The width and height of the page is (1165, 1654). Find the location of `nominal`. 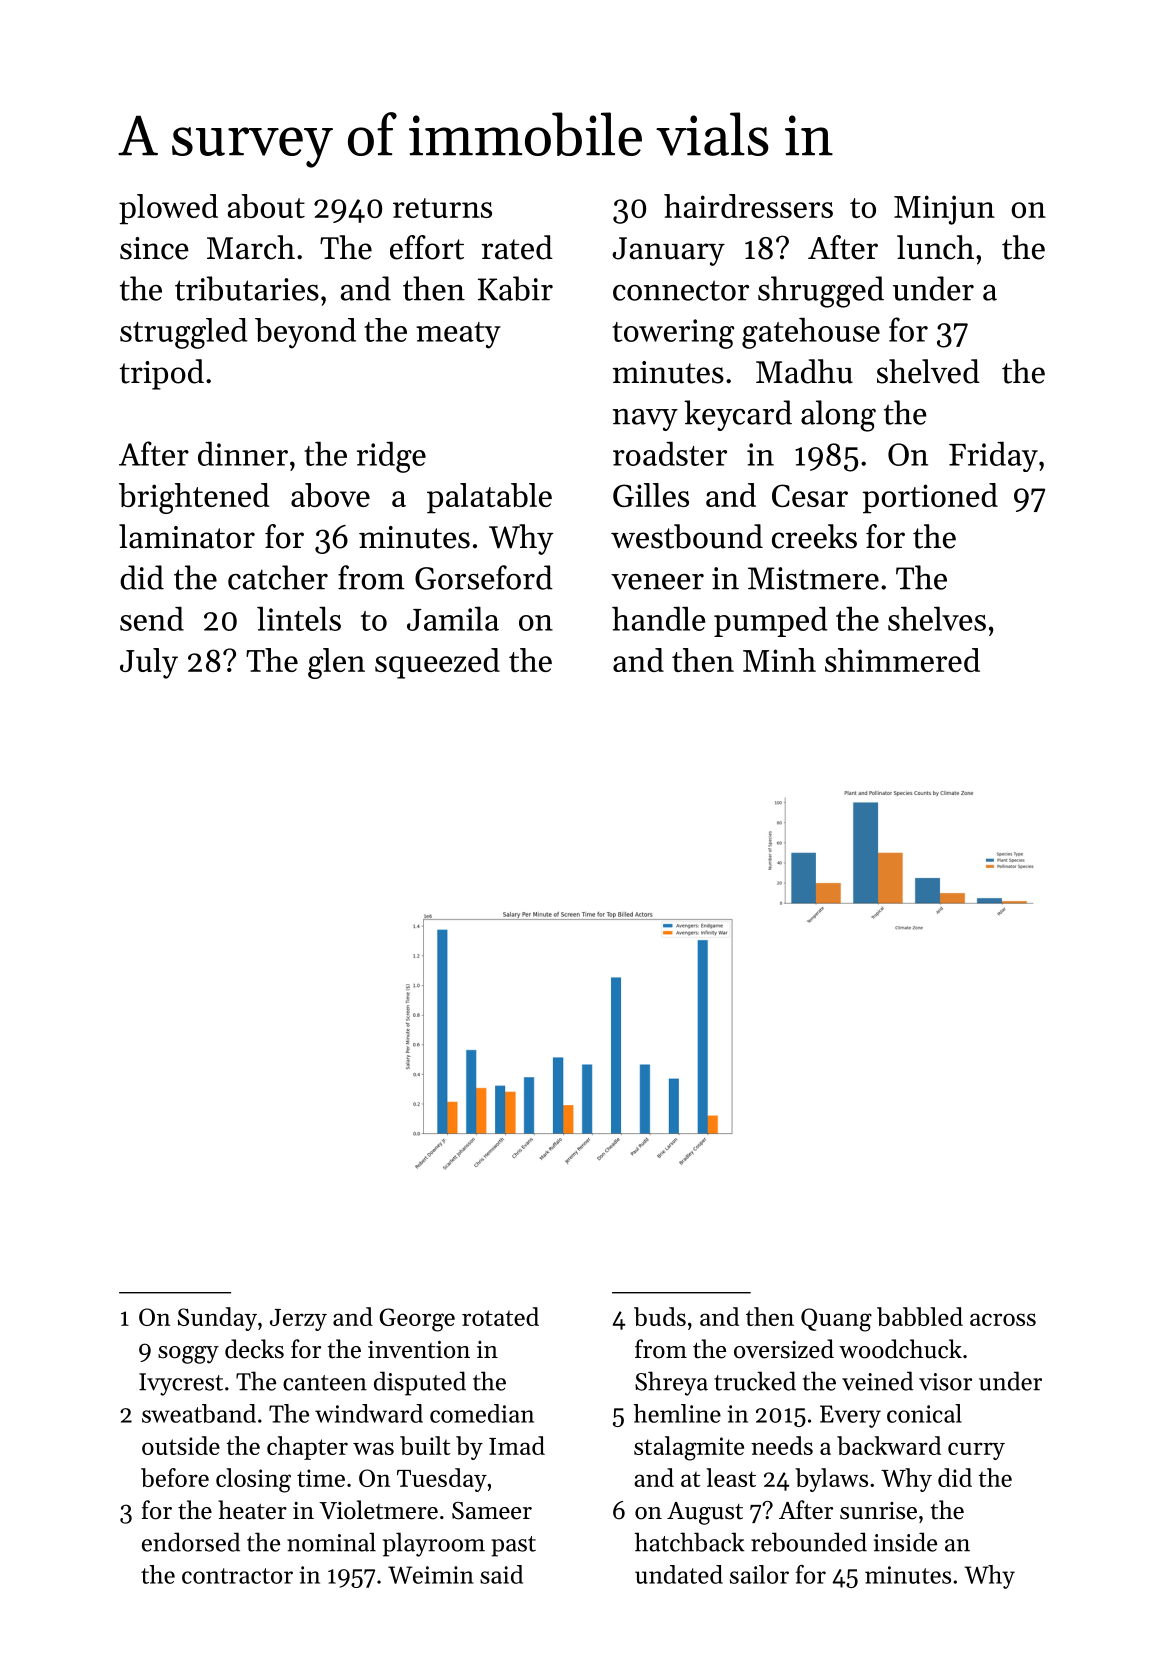

nominal is located at coordinates (331, 1542).
